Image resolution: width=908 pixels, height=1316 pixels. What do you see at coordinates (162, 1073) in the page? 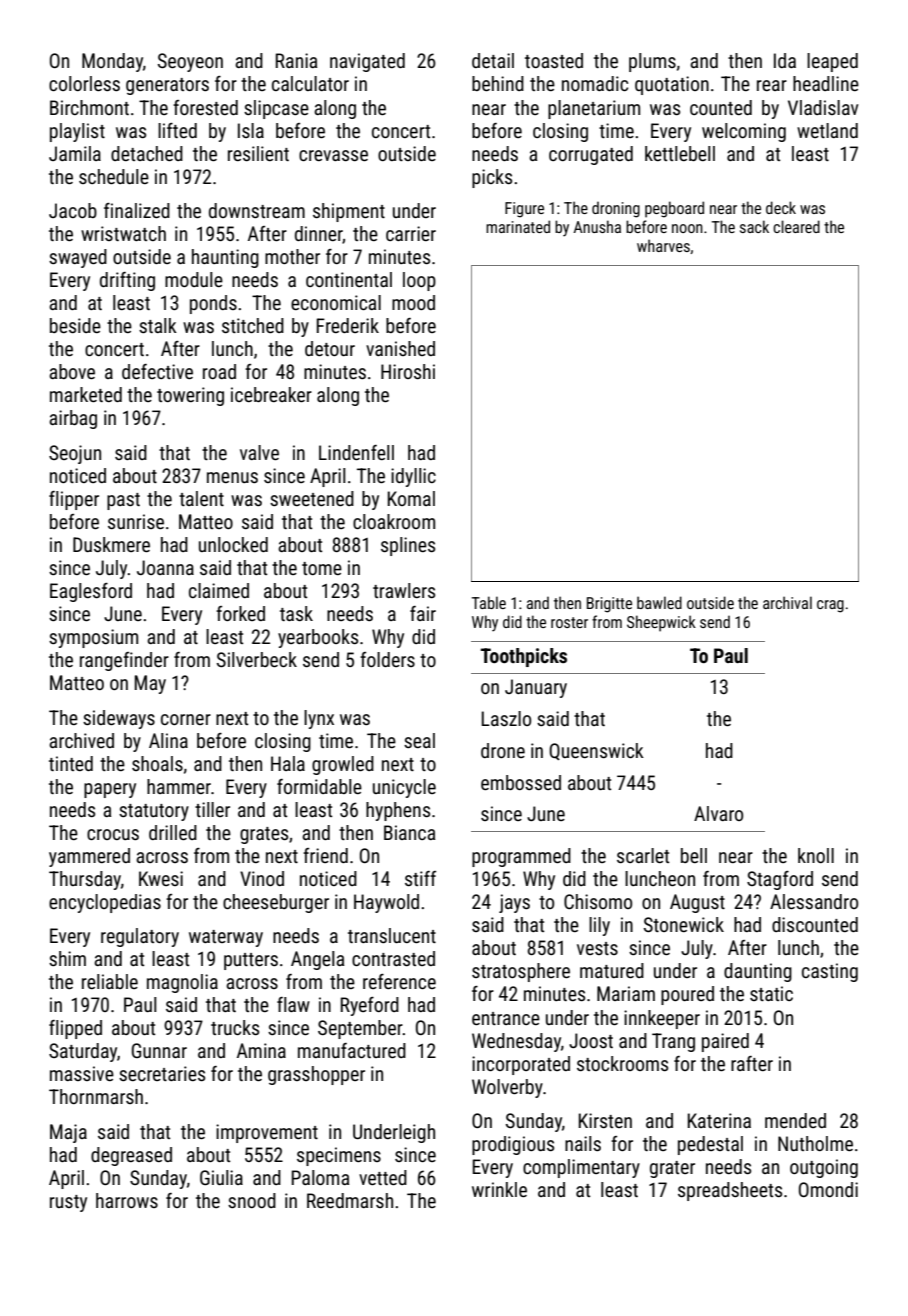
I see `secretaries` at bounding box center [162, 1073].
